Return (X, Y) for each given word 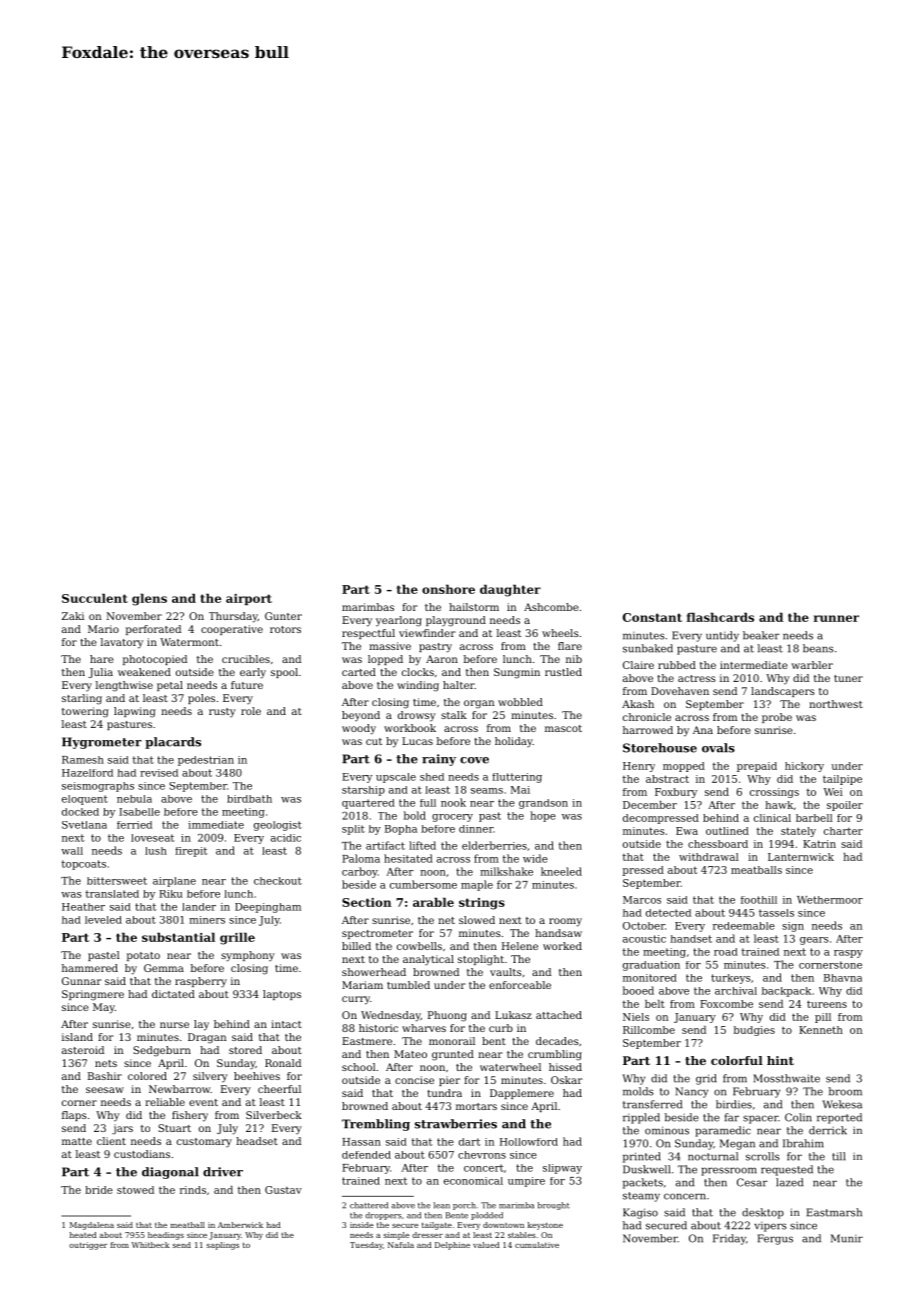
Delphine (452, 1246)
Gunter (283, 616)
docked (80, 812)
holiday (514, 742)
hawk (779, 805)
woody (359, 729)
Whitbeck (151, 1245)
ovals (718, 748)
